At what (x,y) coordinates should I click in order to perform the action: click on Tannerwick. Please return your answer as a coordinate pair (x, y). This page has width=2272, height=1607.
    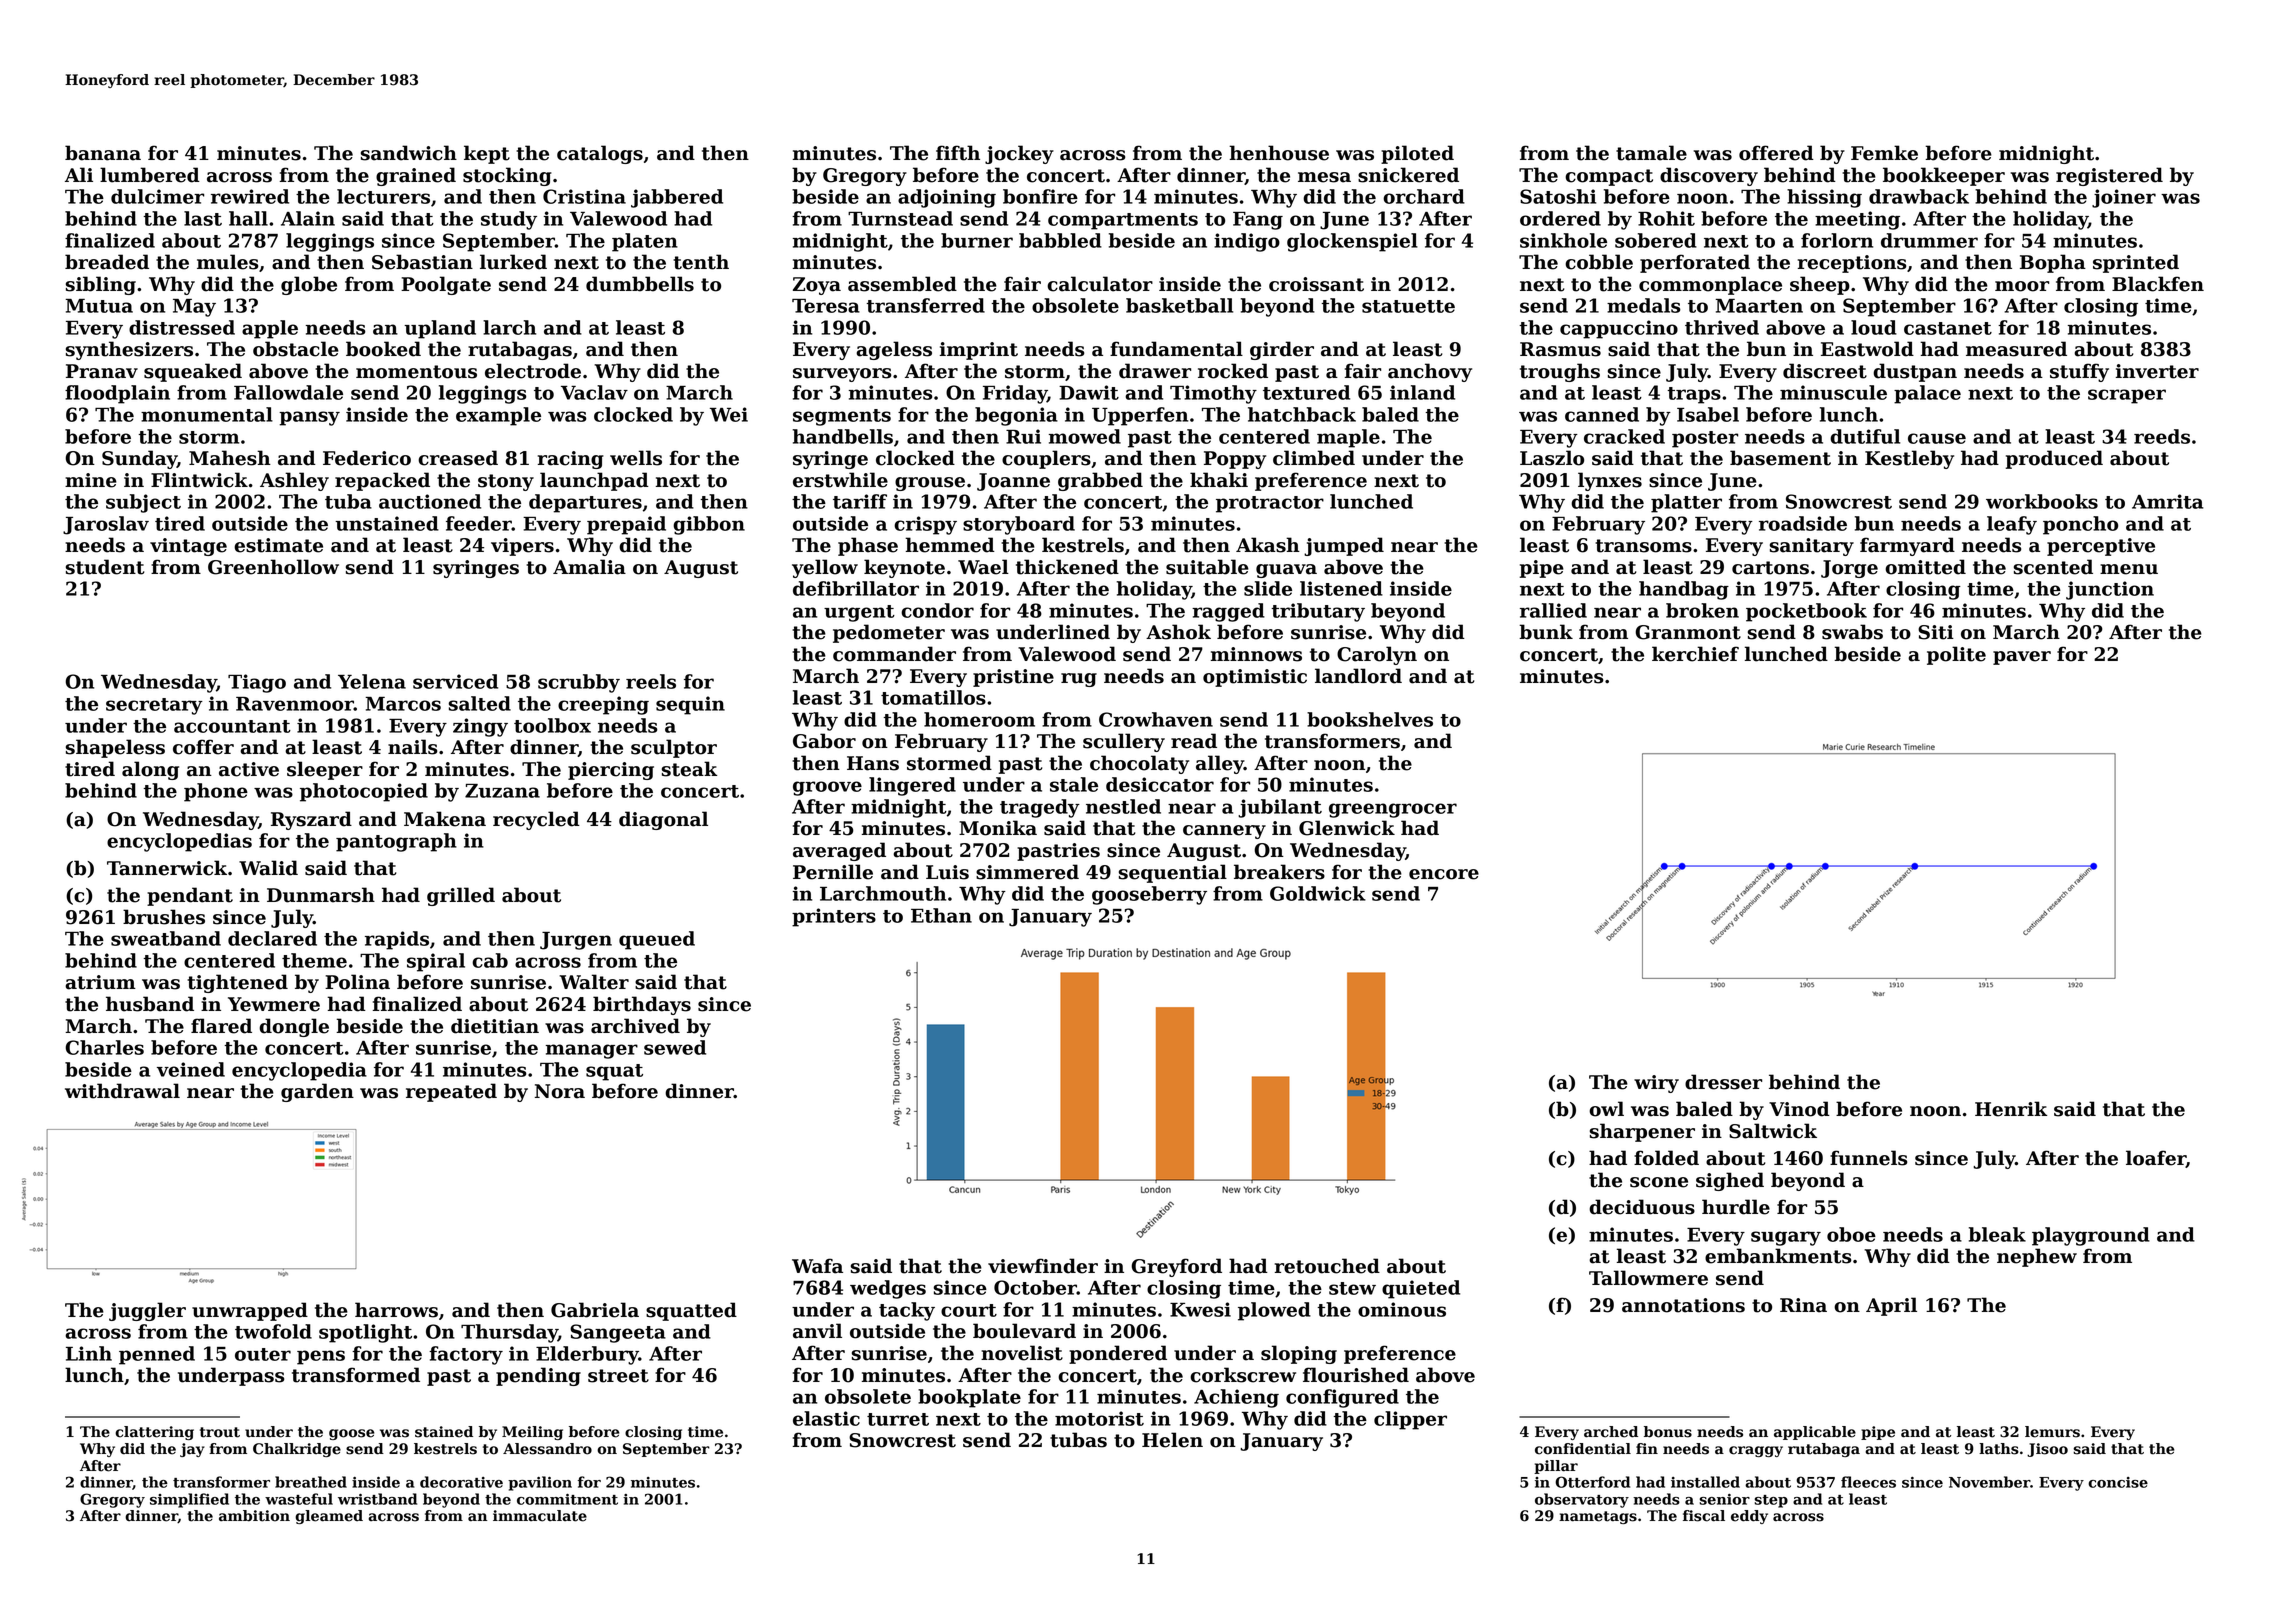
    Looking at the image, I should click on (167, 868).
